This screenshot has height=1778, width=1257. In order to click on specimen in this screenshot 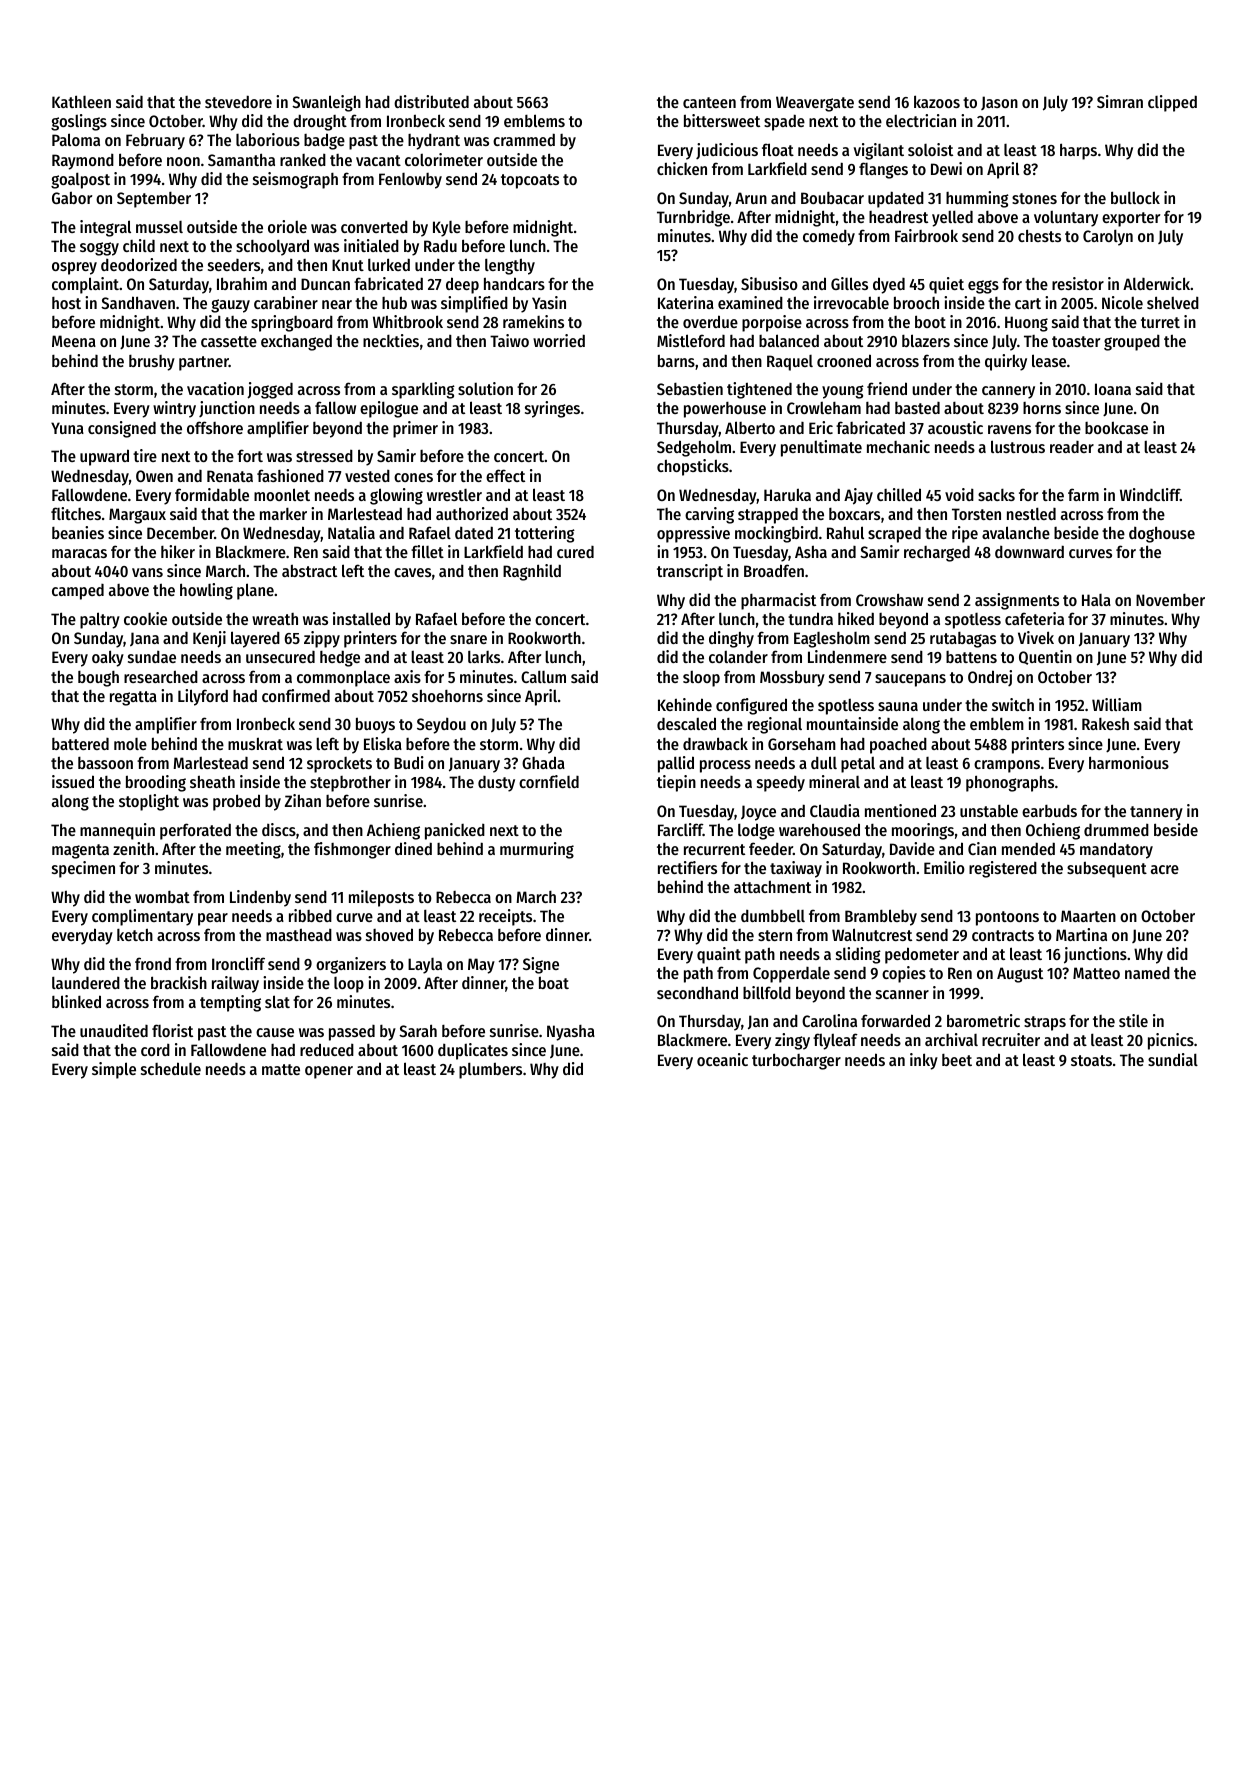, I will do `click(83, 869)`.
